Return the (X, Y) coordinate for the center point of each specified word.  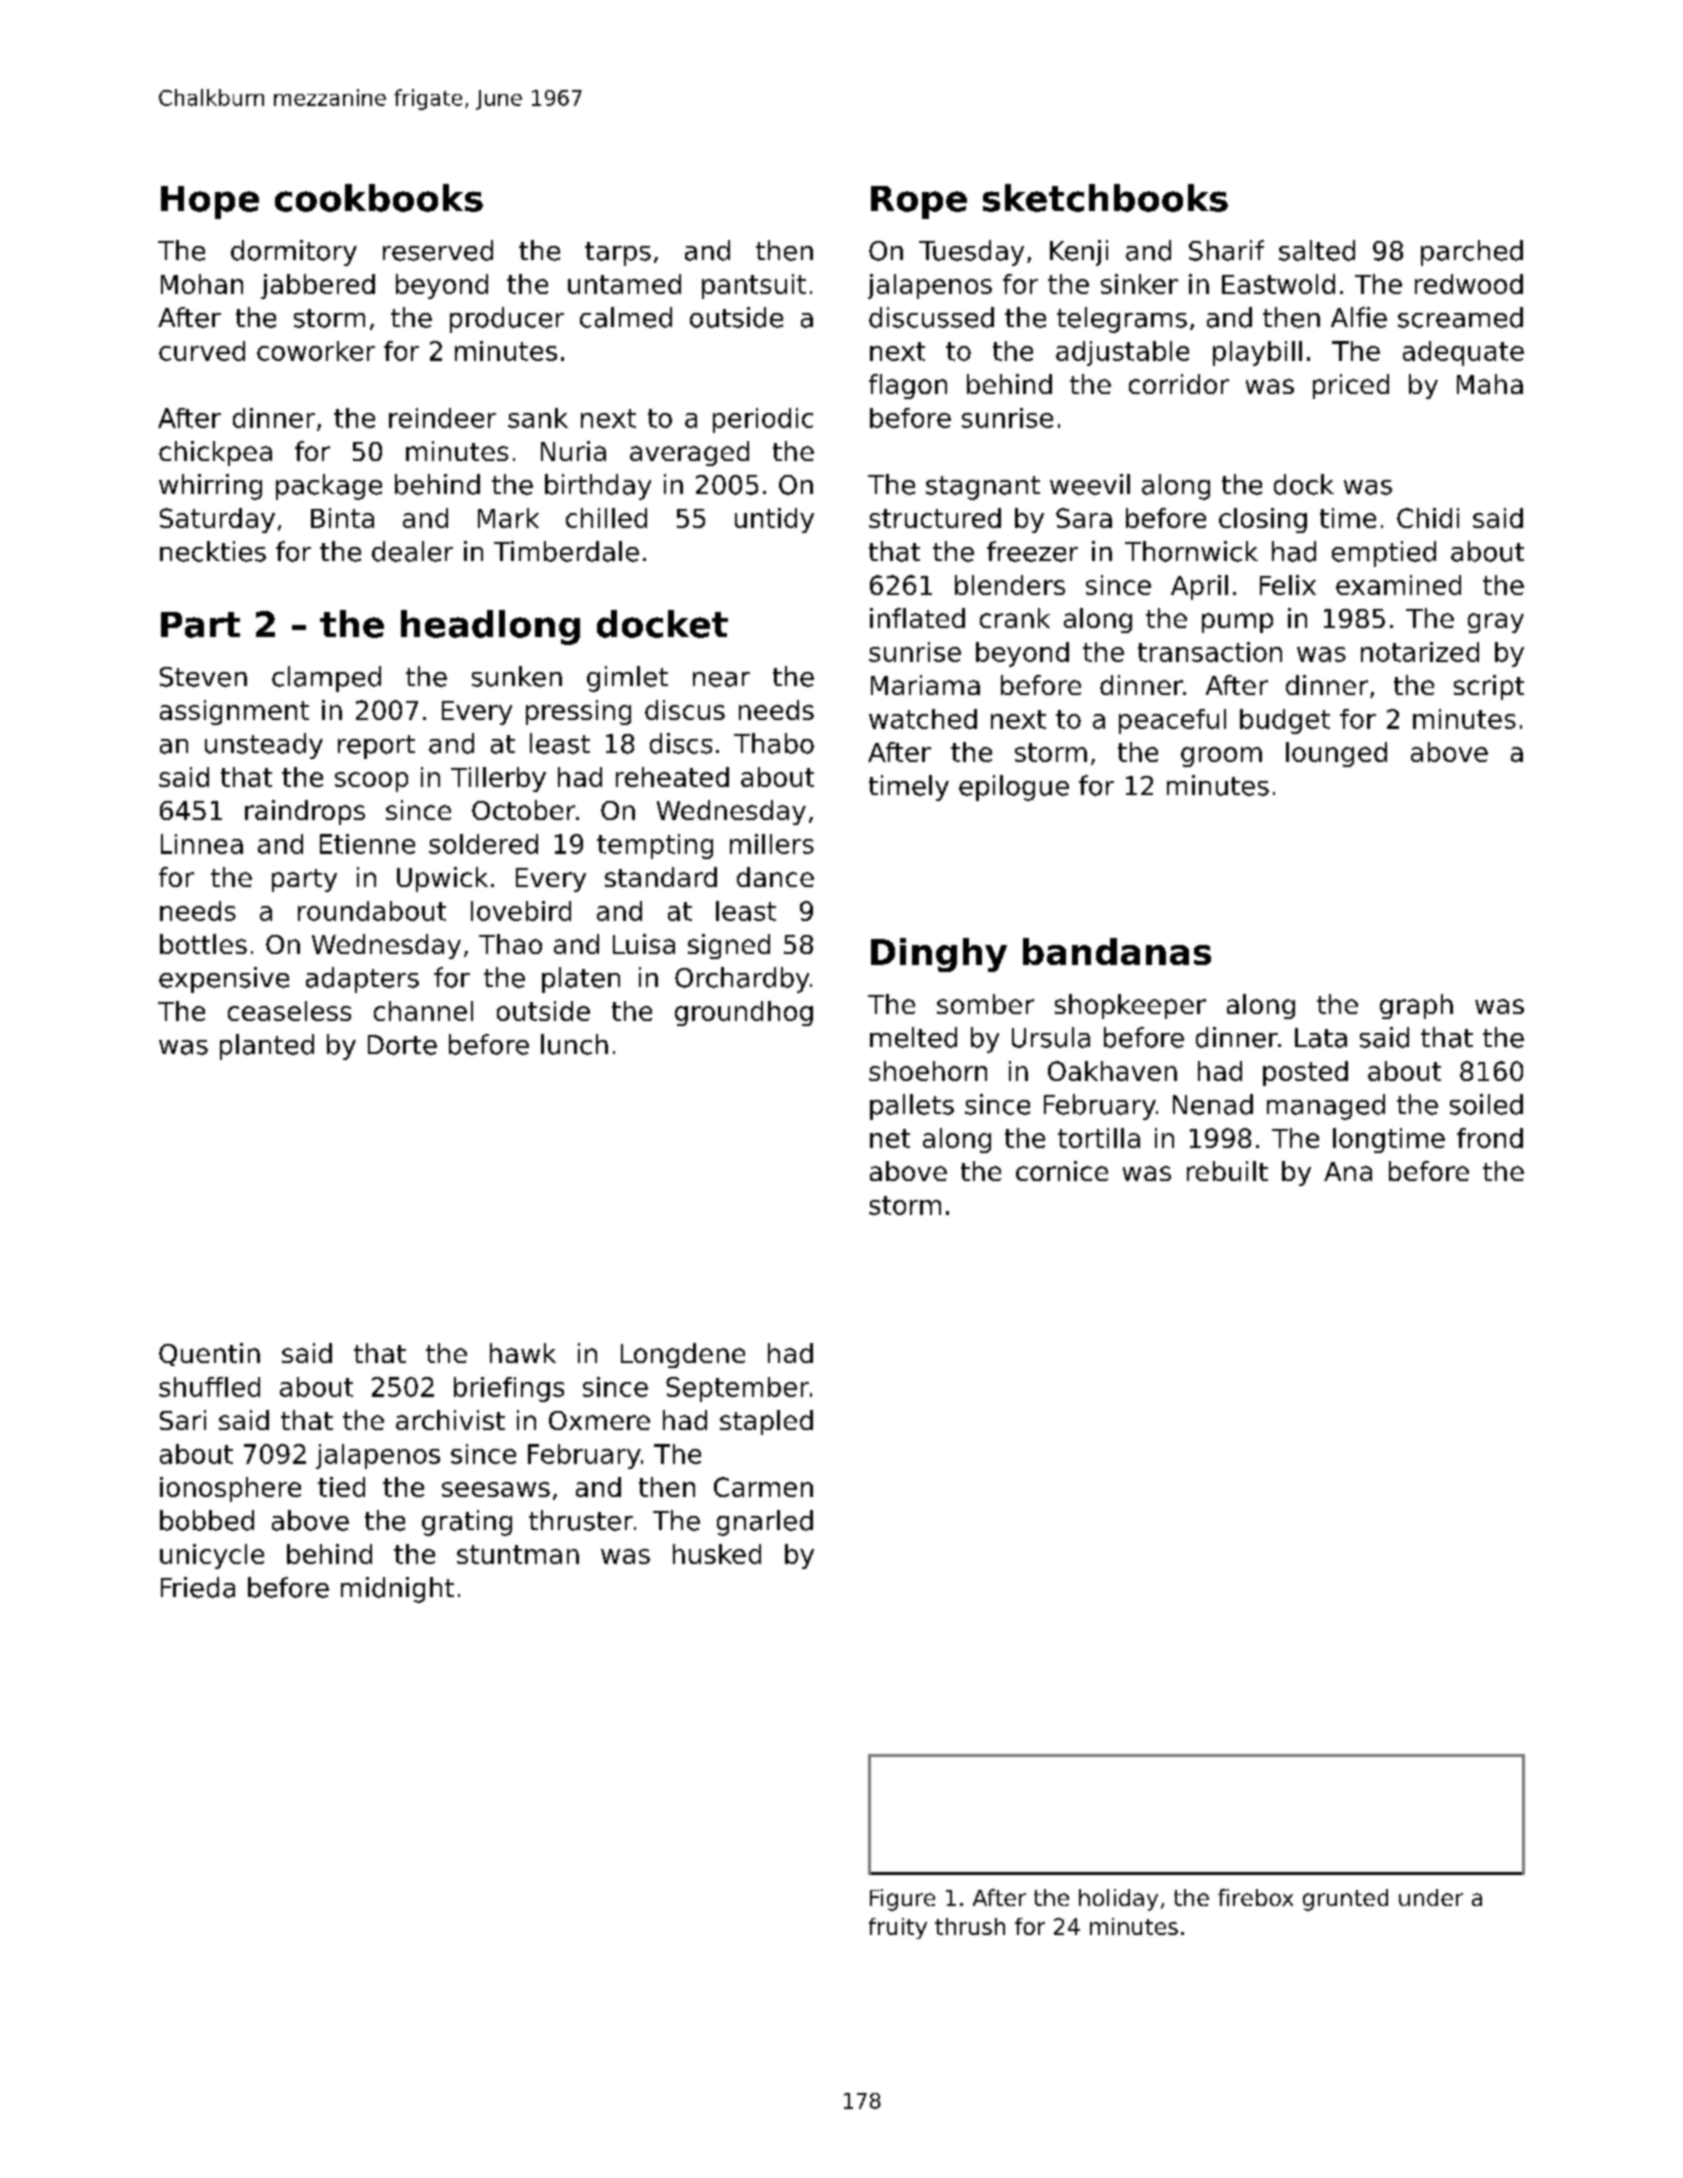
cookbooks (379, 198)
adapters (362, 980)
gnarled (765, 1523)
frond (1490, 1138)
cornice (1062, 1171)
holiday (1118, 1900)
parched (1472, 253)
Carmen (763, 1487)
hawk (523, 1353)
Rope (919, 202)
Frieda (198, 1587)
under (1431, 1897)
